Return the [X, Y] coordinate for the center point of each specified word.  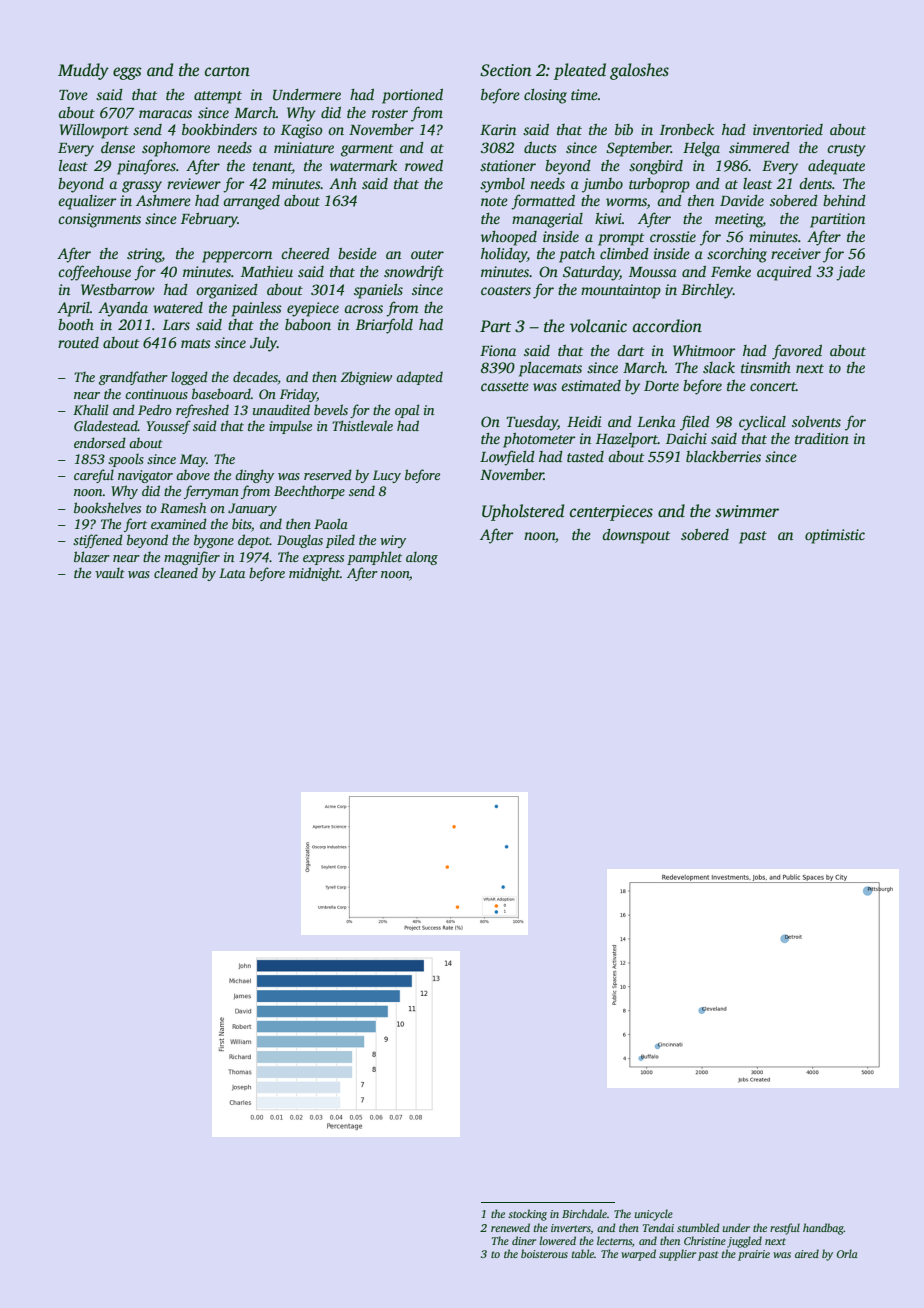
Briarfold [384, 326]
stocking [527, 1215]
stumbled [698, 1227]
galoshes [639, 71]
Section [505, 70]
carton [227, 71]
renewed [510, 1227]
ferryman [211, 492]
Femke [731, 271]
